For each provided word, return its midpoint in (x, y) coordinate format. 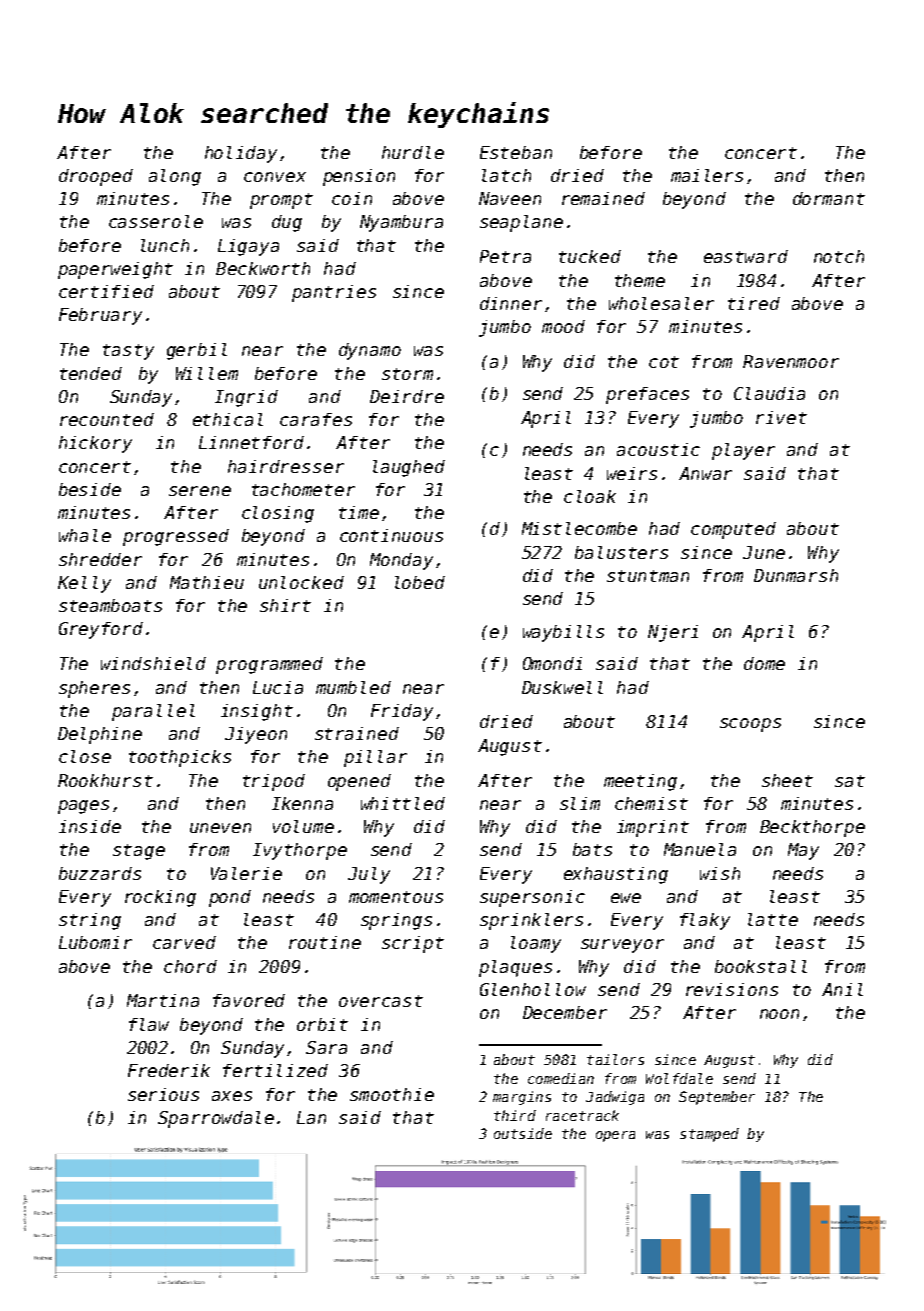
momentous (396, 897)
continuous (391, 535)
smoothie (392, 1094)
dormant (829, 198)
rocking (160, 898)
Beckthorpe (812, 828)
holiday (241, 154)
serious (163, 1094)
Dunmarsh (796, 575)
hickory (95, 444)
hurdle (413, 152)
